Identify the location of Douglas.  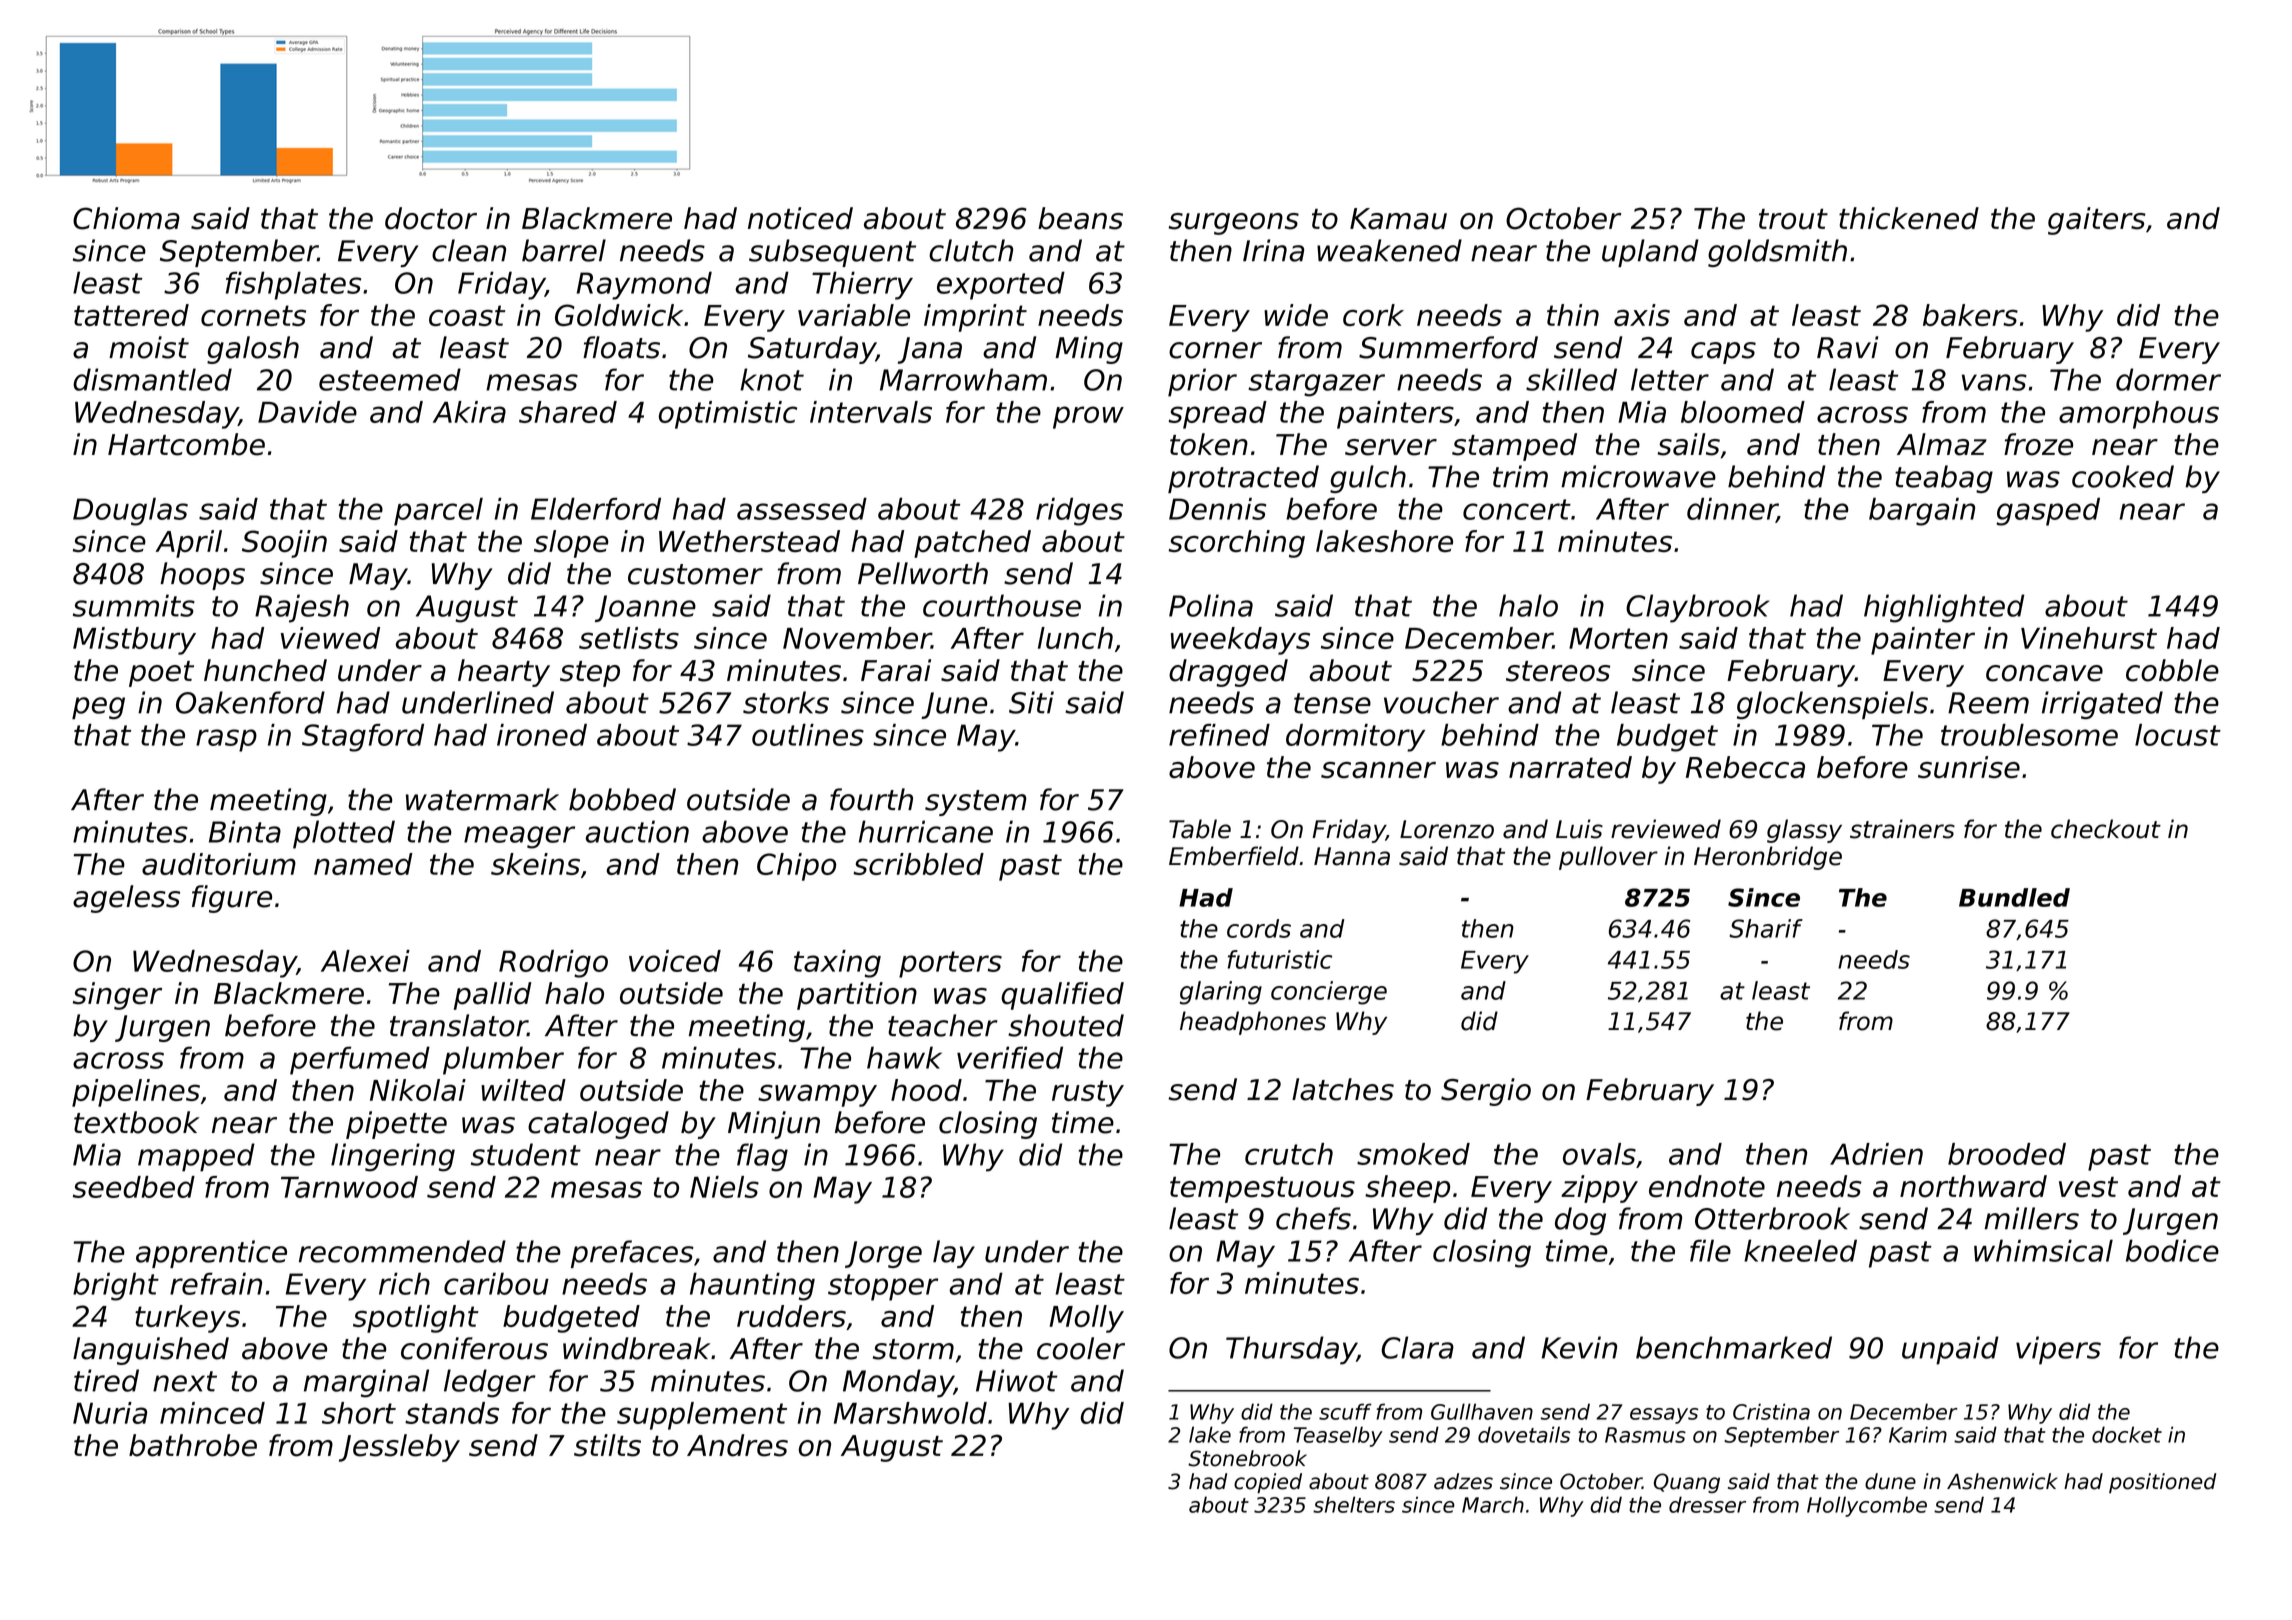
(130, 512).
